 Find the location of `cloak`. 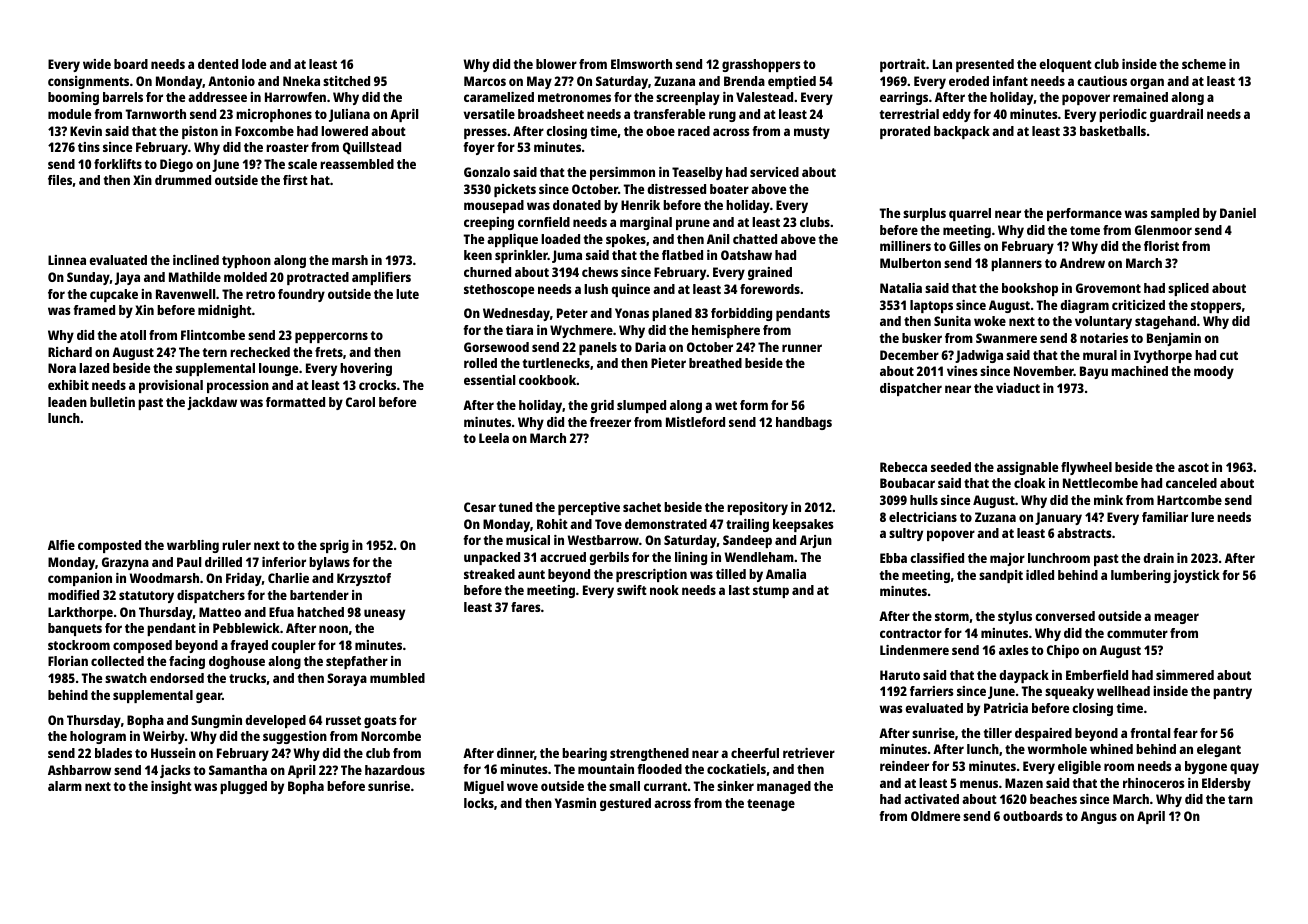

cloak is located at coordinates (1029, 483).
